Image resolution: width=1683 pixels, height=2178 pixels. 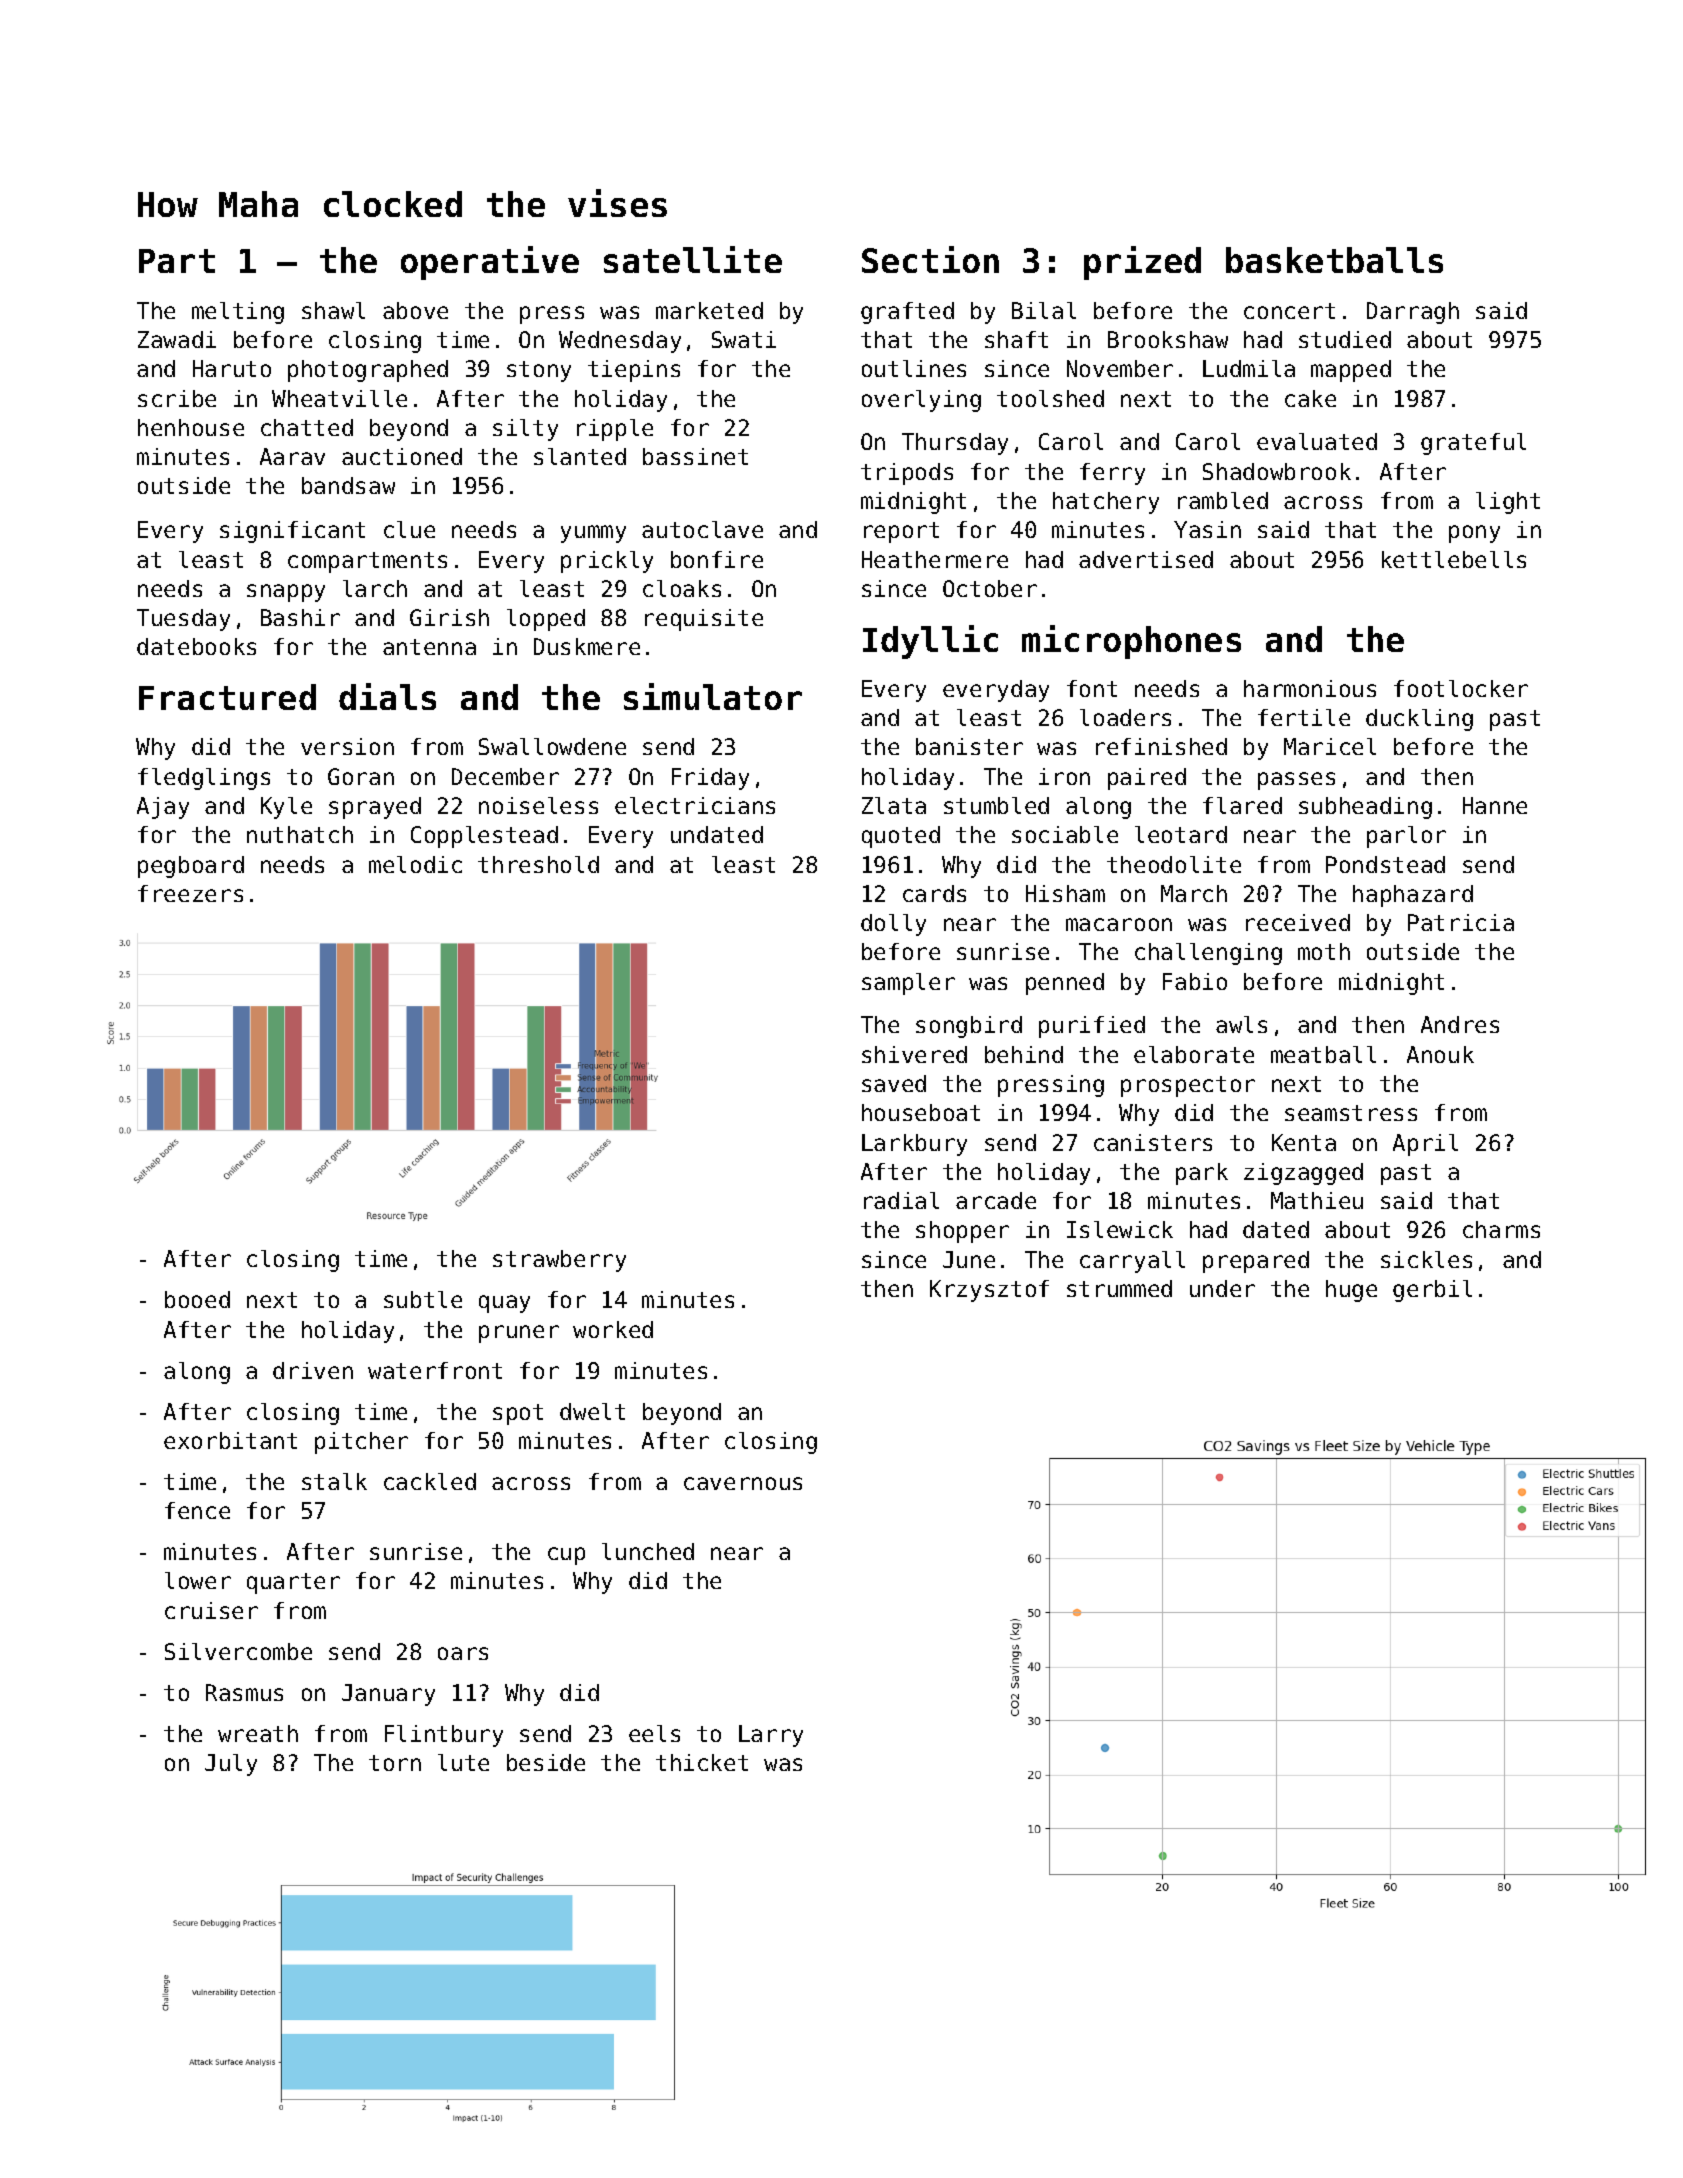 What do you see at coordinates (539, 371) in the screenshot?
I see `stony` at bounding box center [539, 371].
